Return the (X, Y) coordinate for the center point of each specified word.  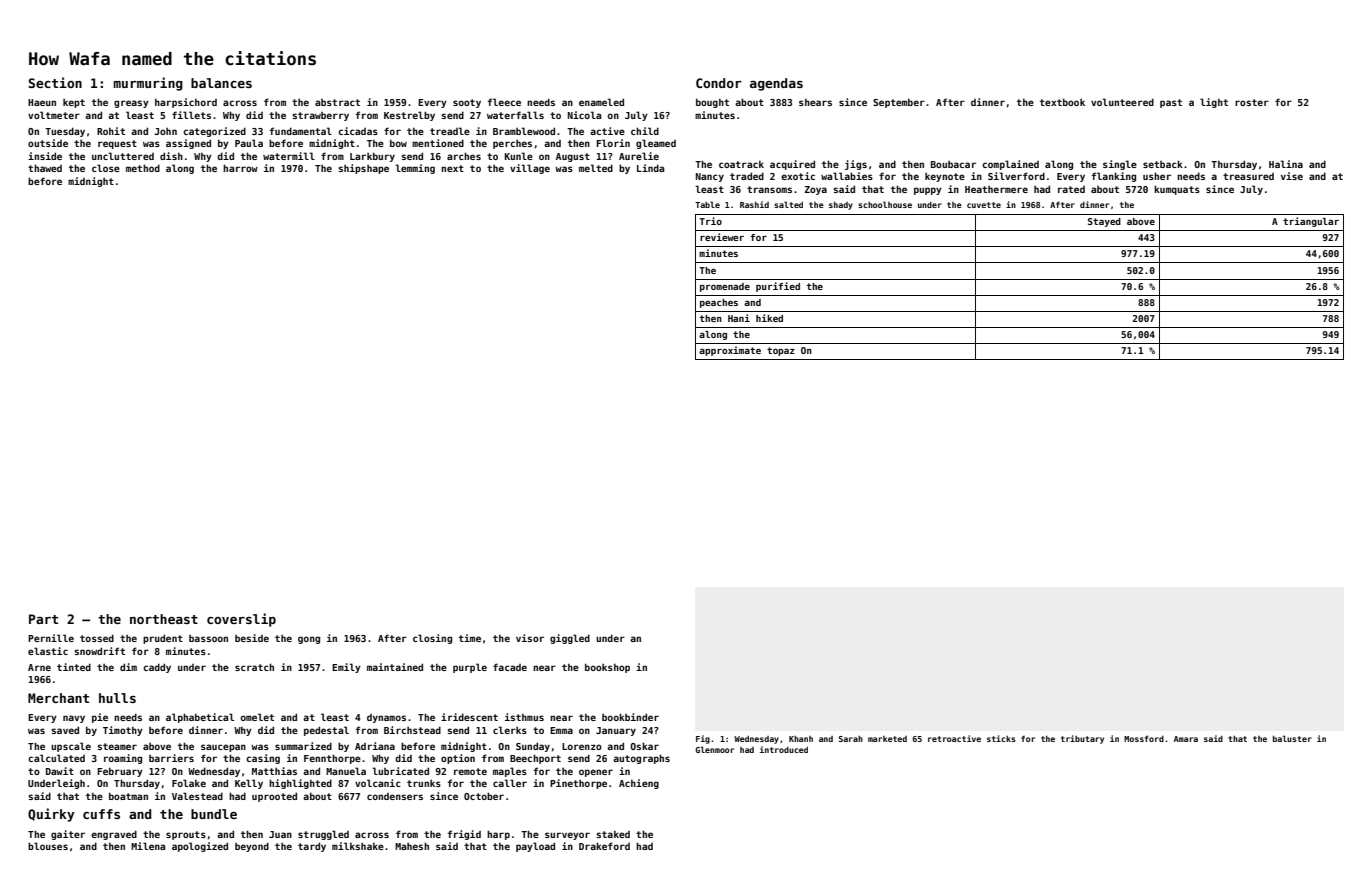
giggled (570, 639)
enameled (601, 102)
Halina (1286, 164)
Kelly (249, 784)
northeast (164, 619)
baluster (1292, 738)
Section (55, 82)
